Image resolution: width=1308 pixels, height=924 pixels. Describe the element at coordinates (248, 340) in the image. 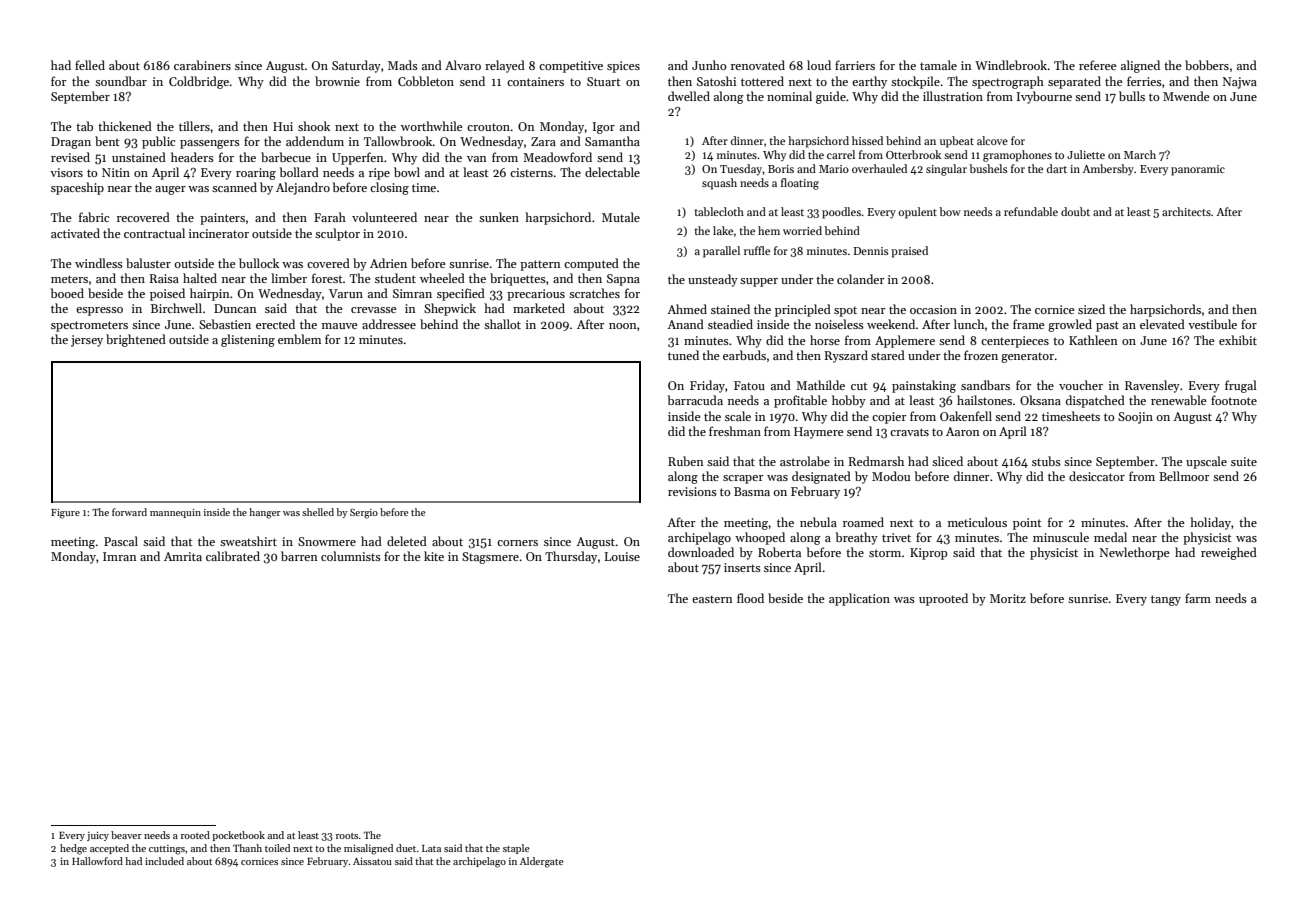

I see `glistening` at that location.
